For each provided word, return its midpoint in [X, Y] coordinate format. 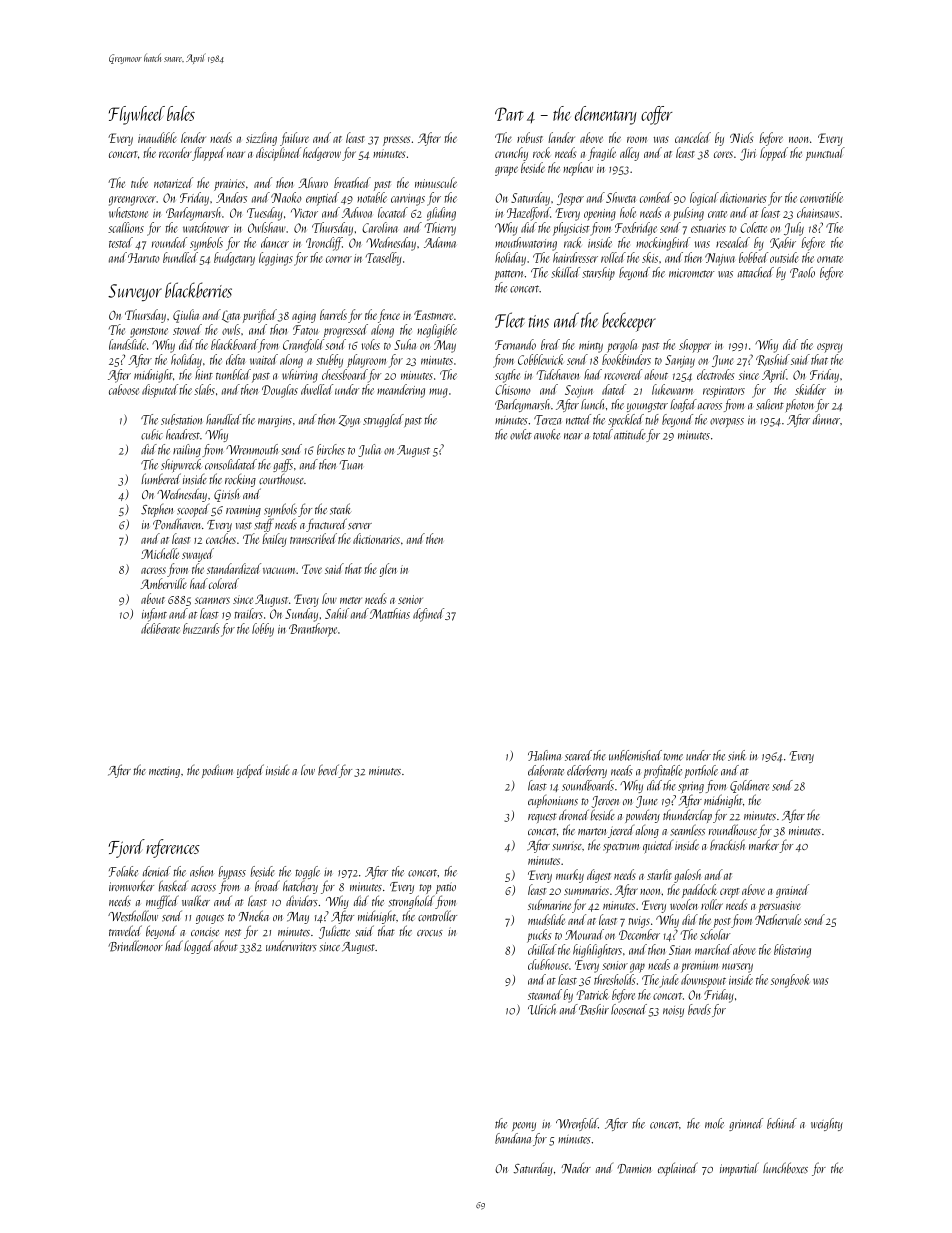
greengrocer [132, 201]
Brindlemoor [135, 946]
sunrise [567, 846]
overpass [727, 422]
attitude [630, 434]
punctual [825, 154]
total [603, 434]
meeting [164, 772]
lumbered [161, 478]
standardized [234, 568]
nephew [578, 169]
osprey [830, 348]
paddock [699, 891]
